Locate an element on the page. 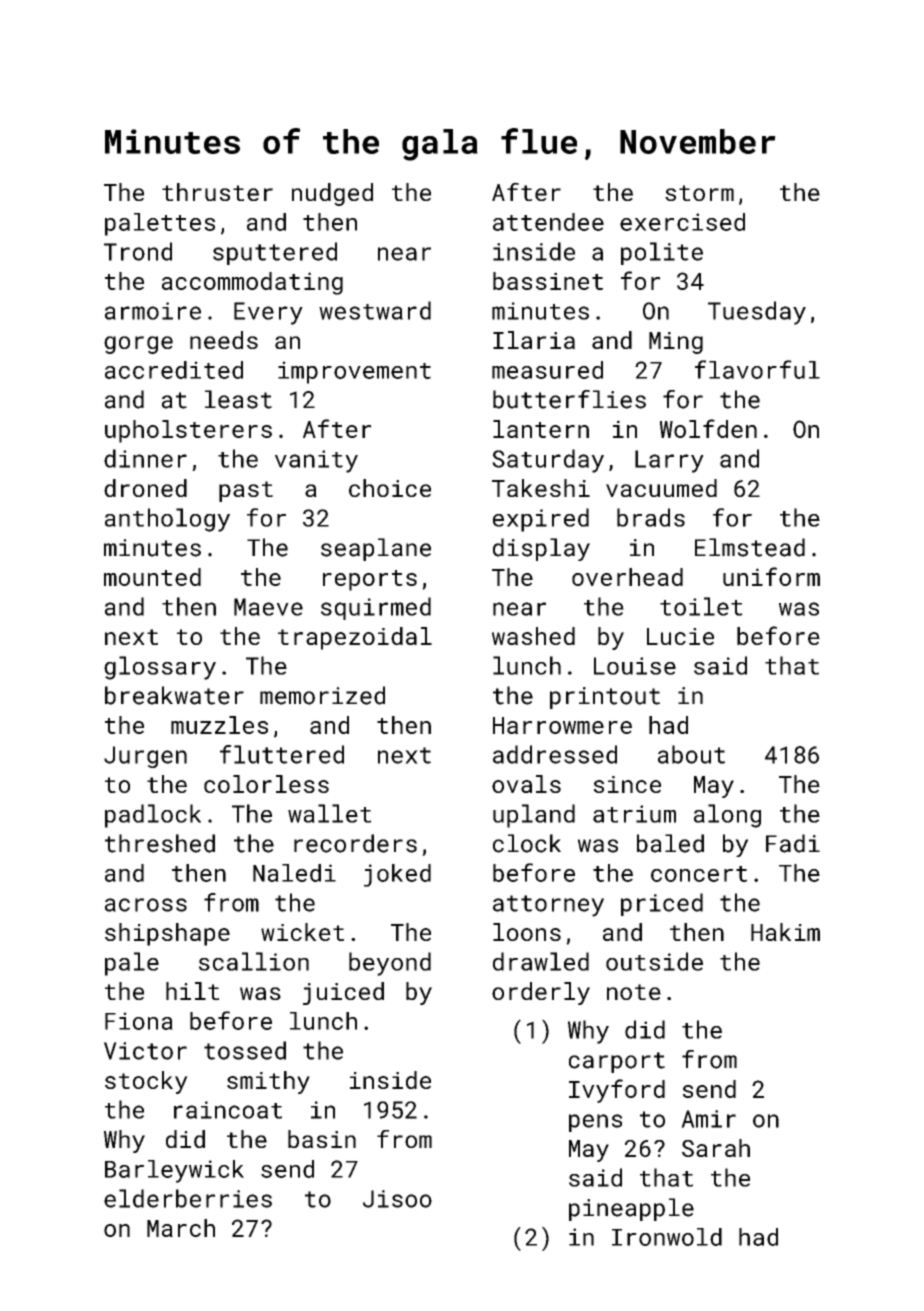 This page has height=1311, width=924. mounted is located at coordinates (152, 577).
